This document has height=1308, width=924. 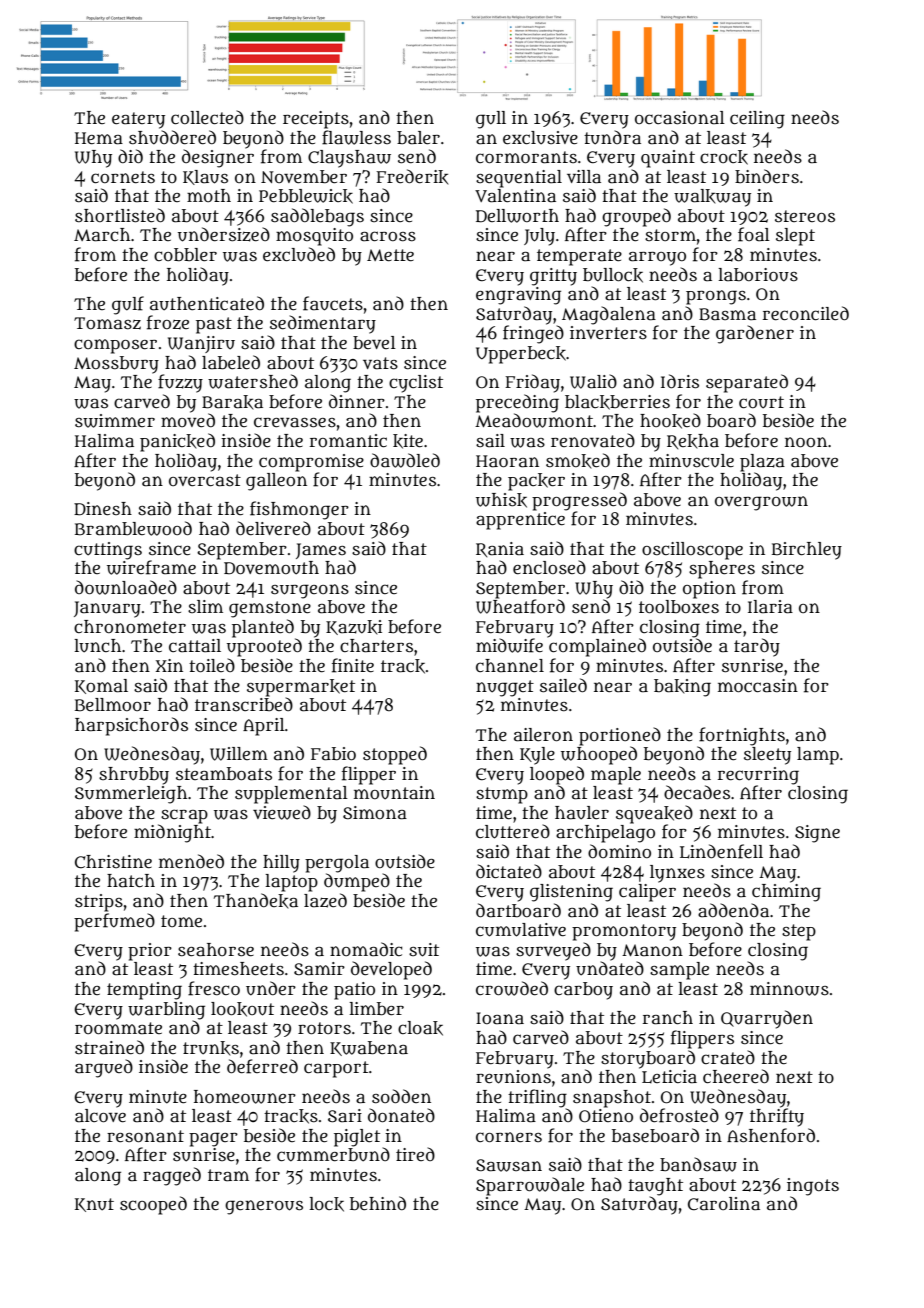 What do you see at coordinates (375, 813) in the document?
I see `Simona` at bounding box center [375, 813].
